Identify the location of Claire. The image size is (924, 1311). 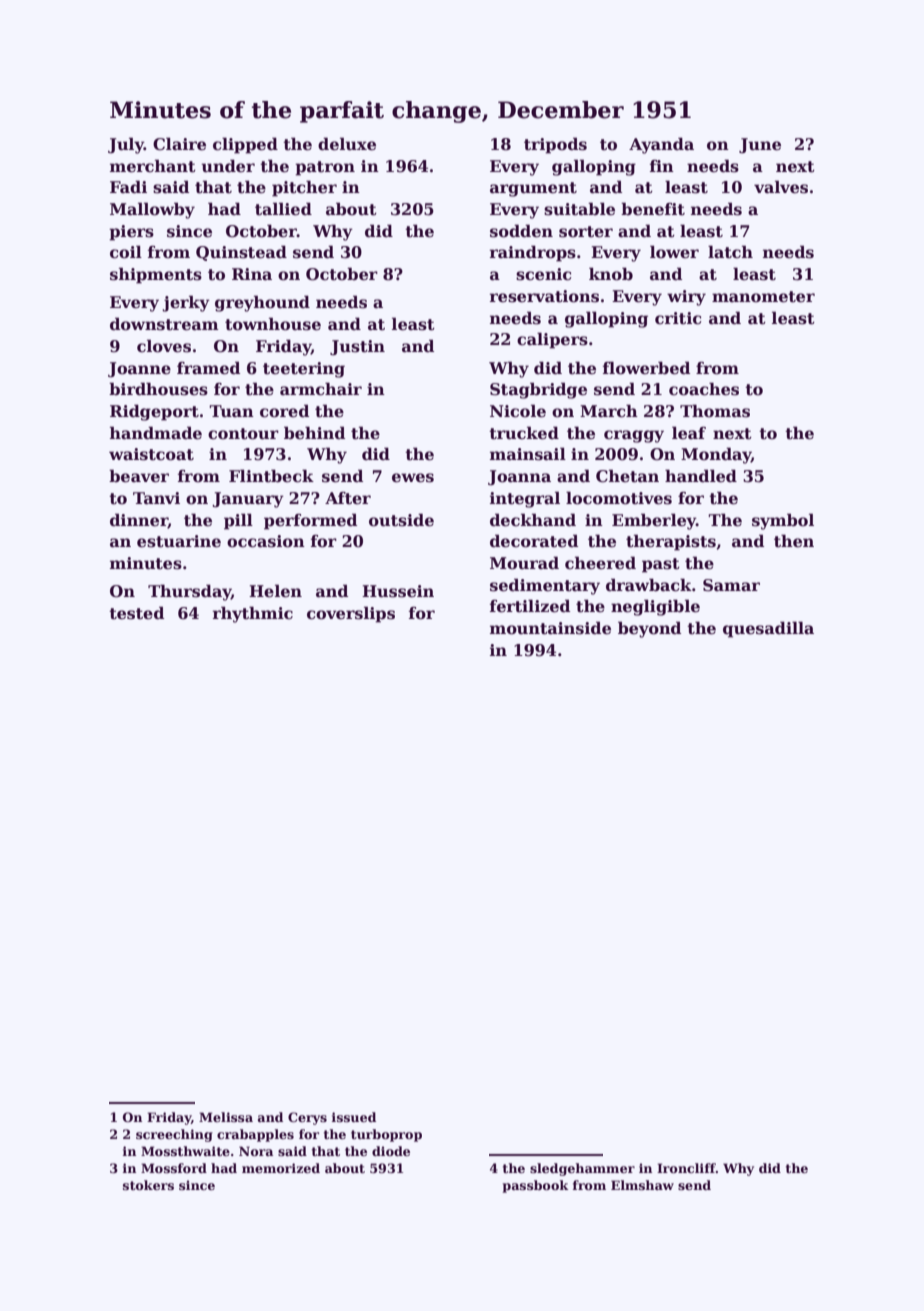
(179, 144).
